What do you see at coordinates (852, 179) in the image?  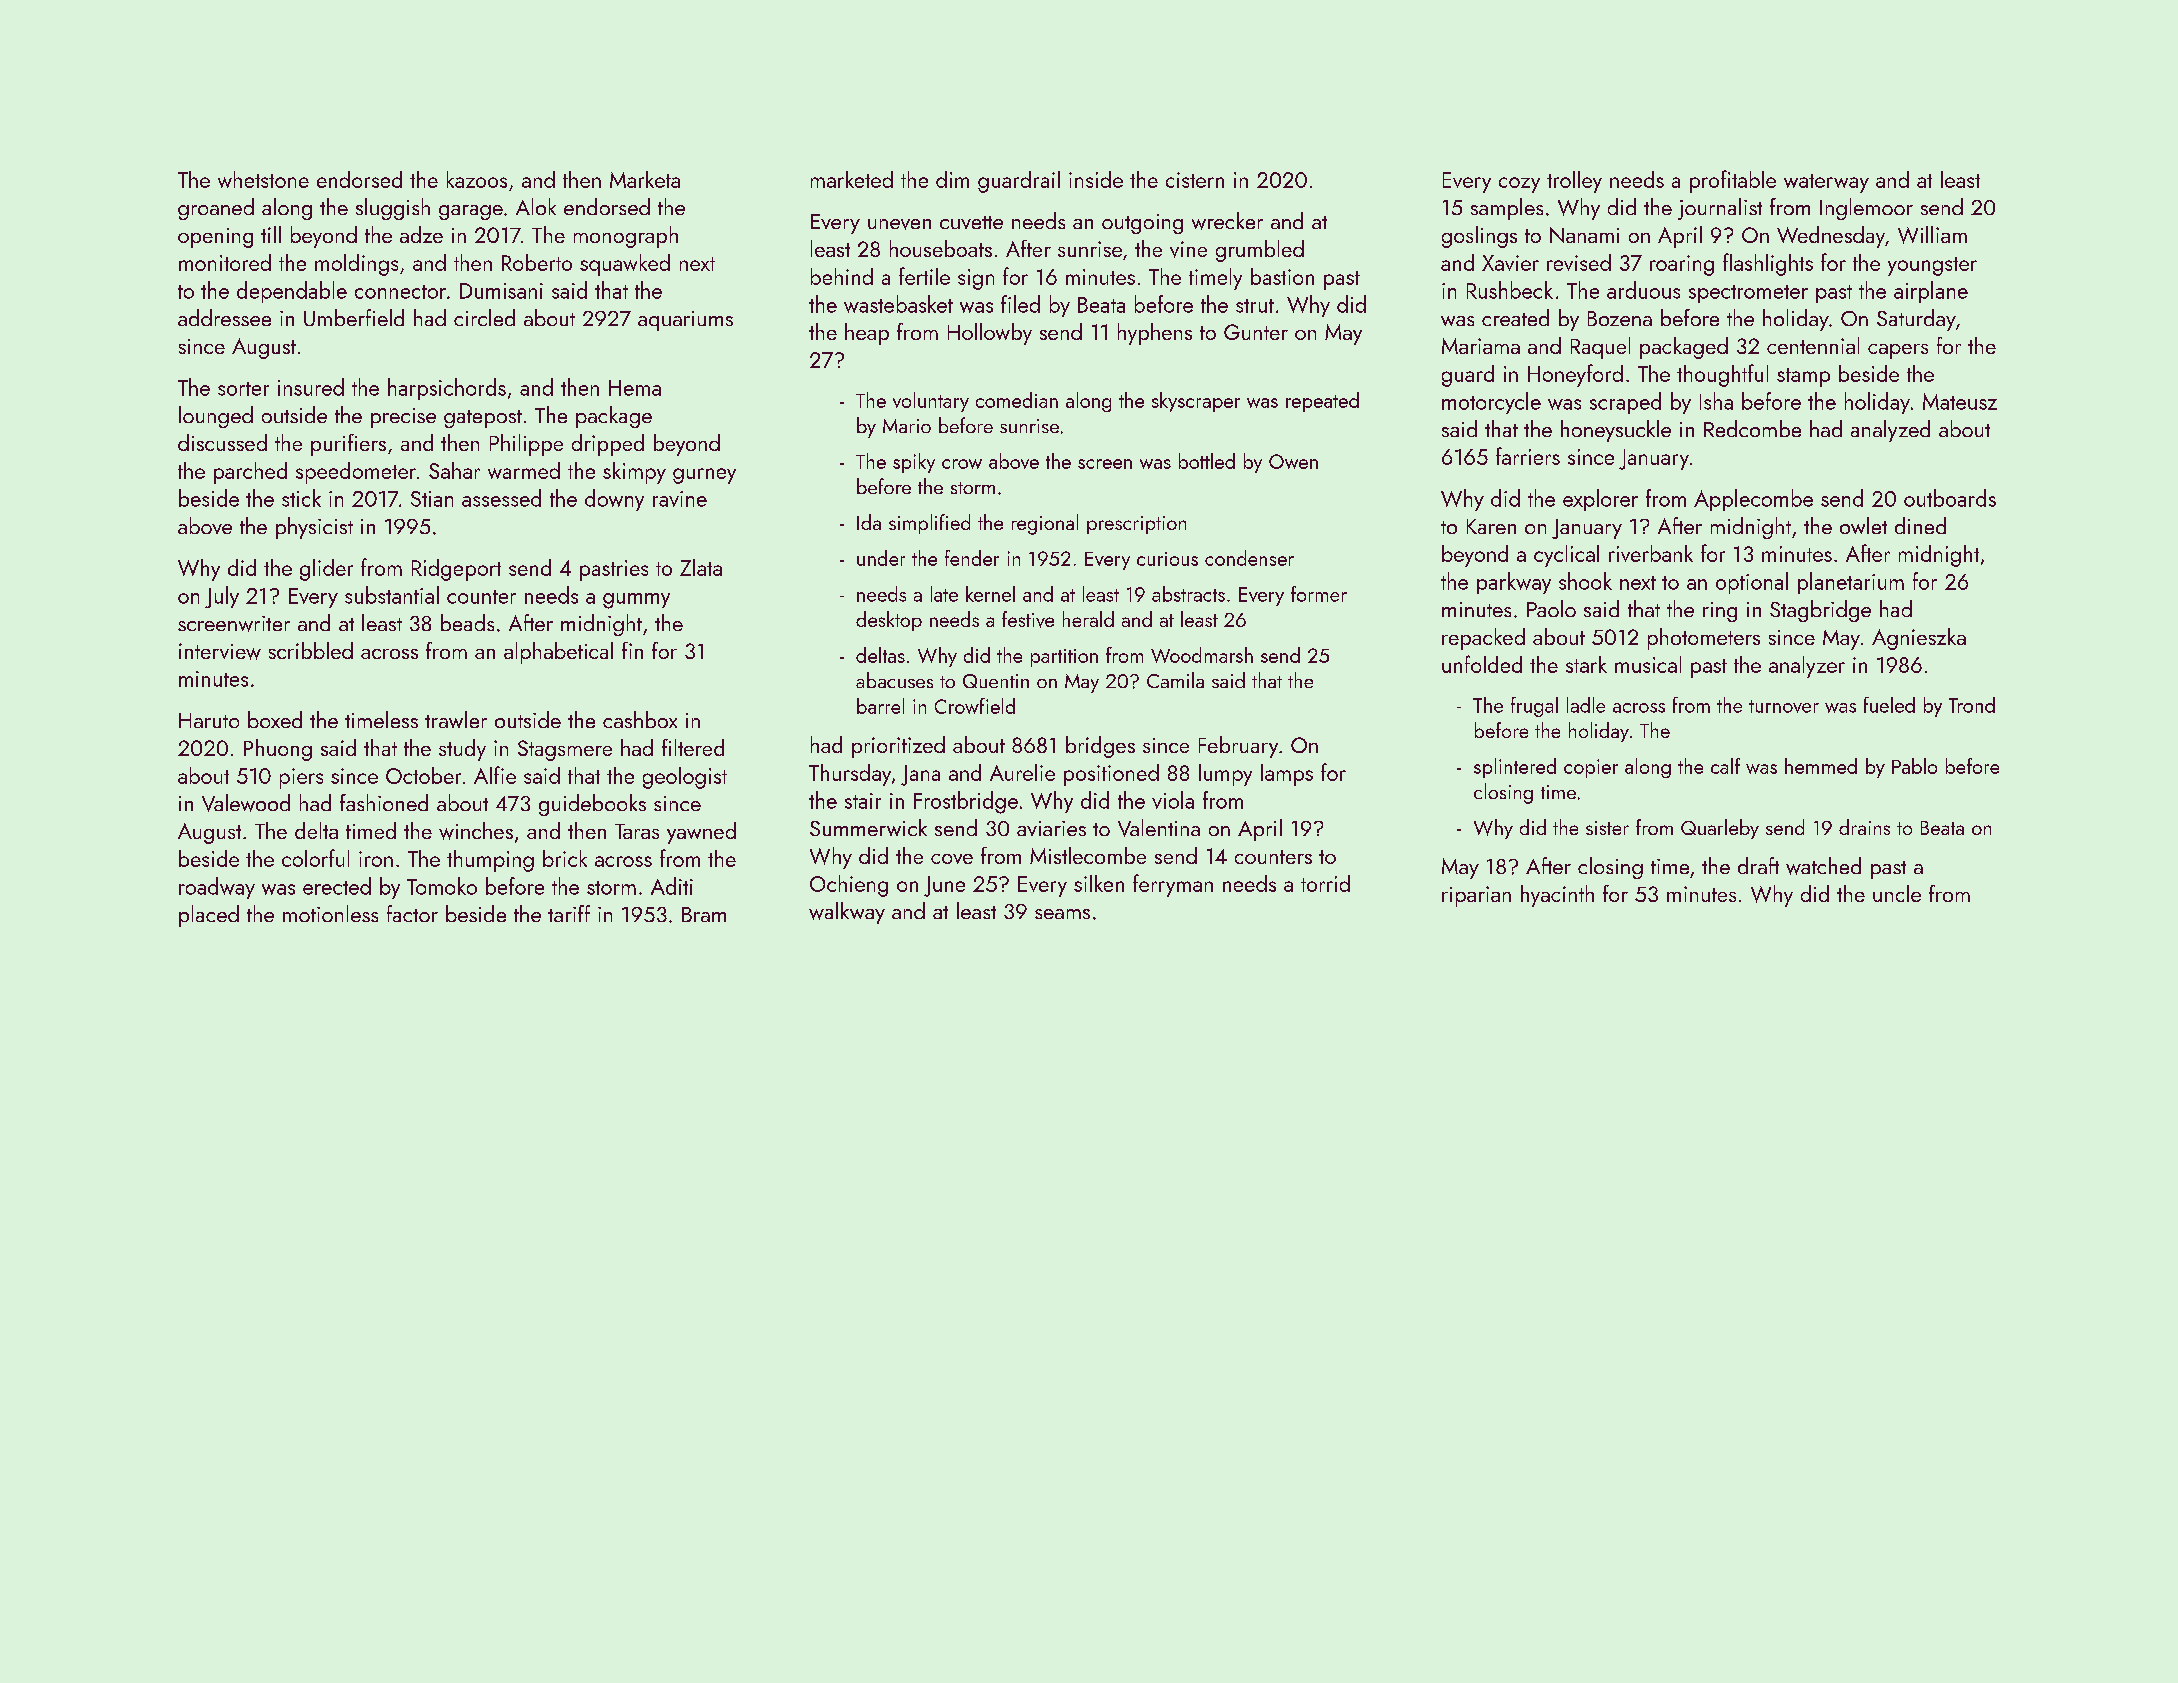 I see `marketed` at bounding box center [852, 179].
